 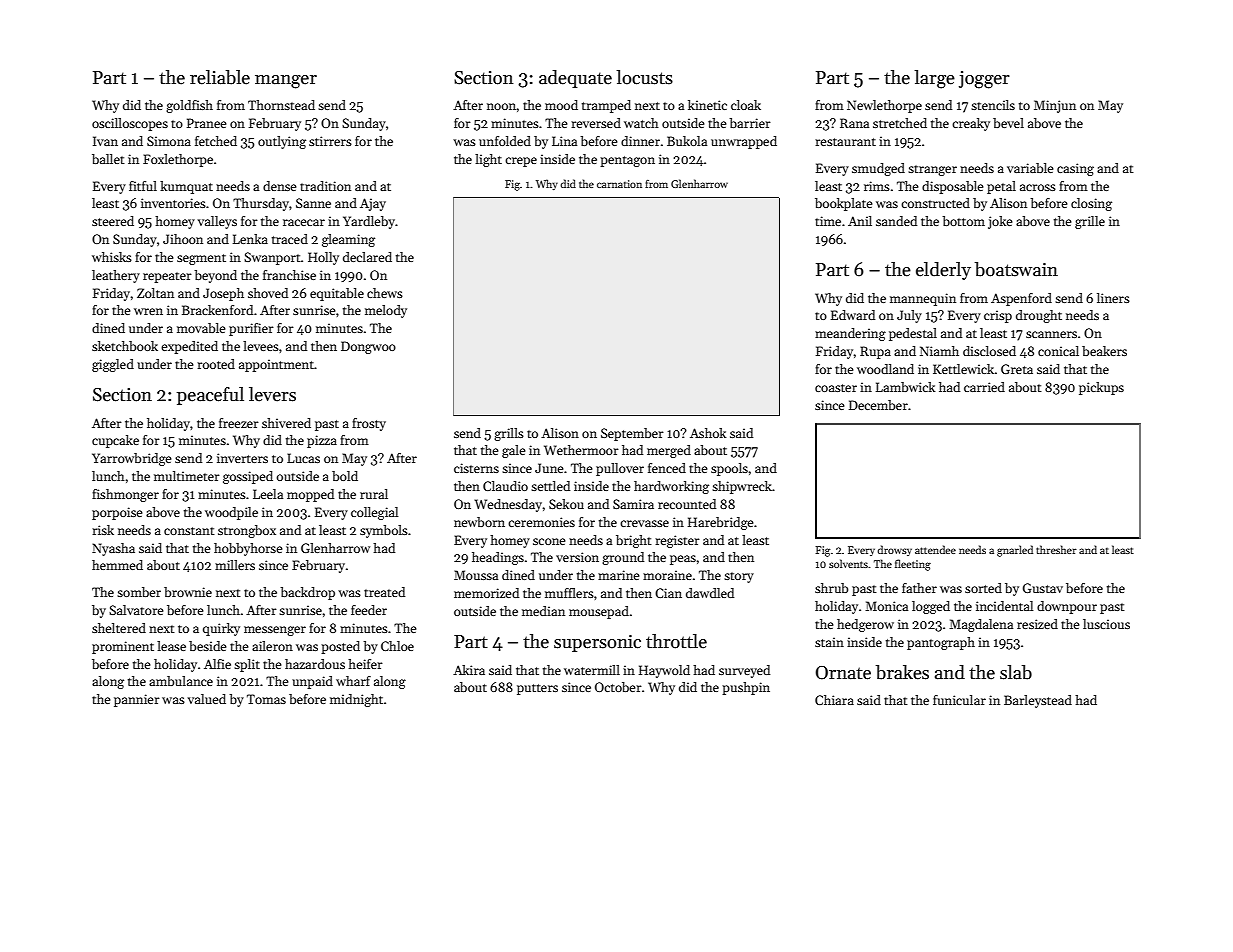 I want to click on stranger, so click(x=932, y=170).
